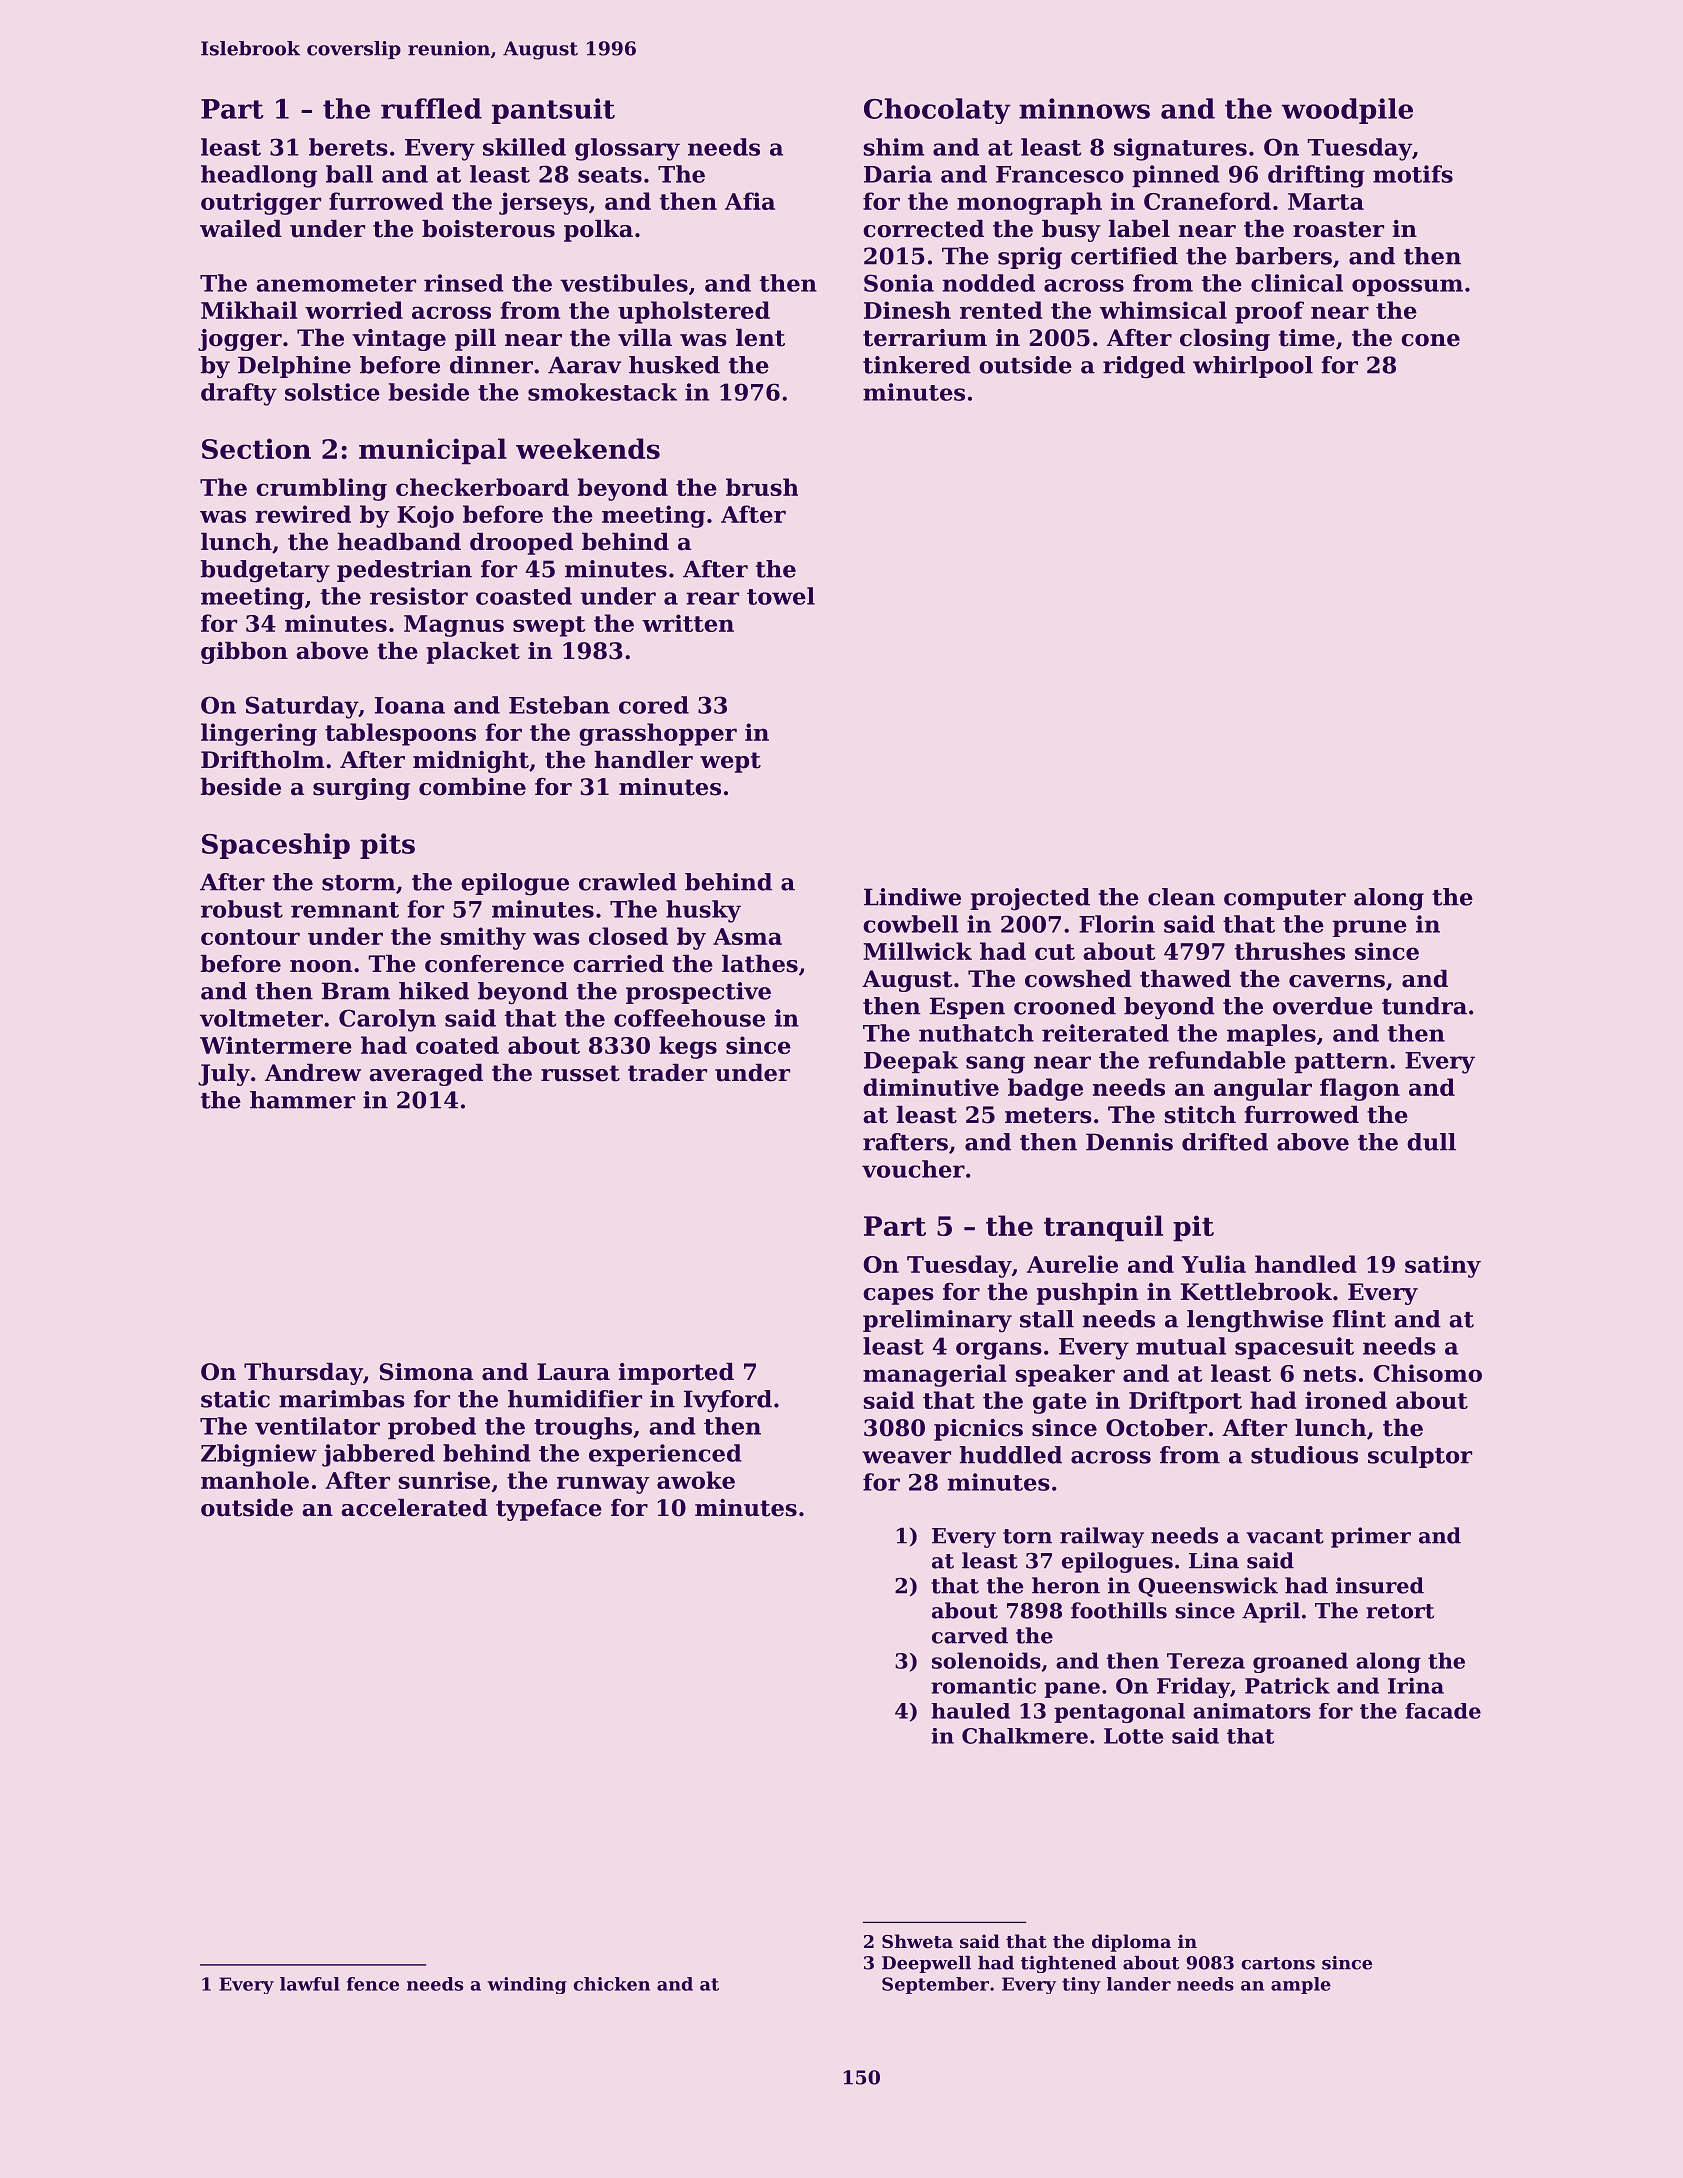 The image size is (1683, 2178). Describe the element at coordinates (970, 1711) in the screenshot. I see `hauled` at that location.
